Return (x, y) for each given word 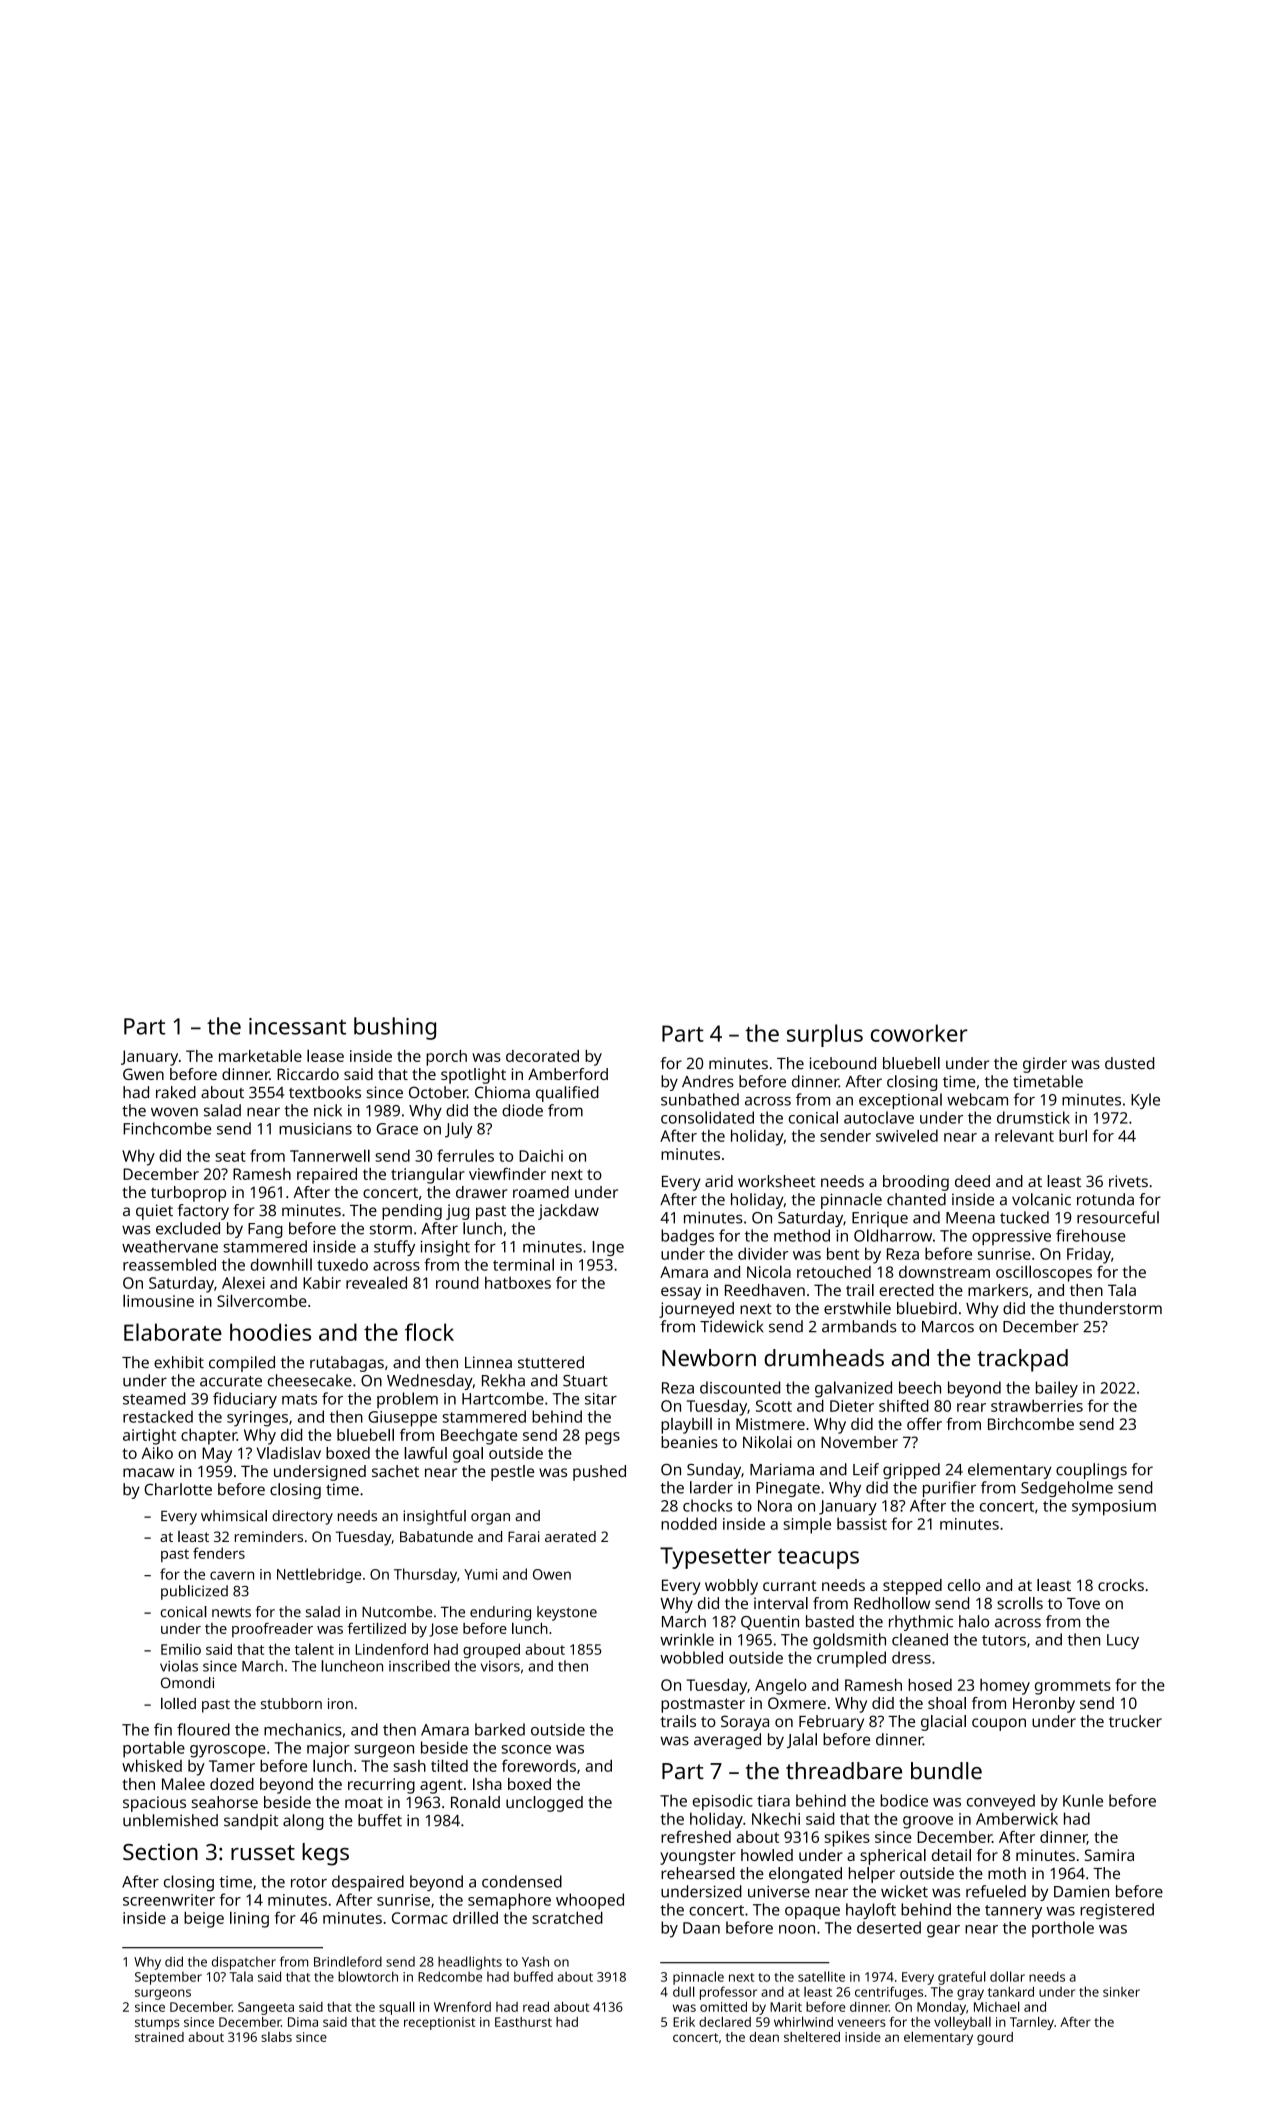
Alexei (243, 1283)
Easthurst (523, 2022)
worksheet (777, 1181)
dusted (1129, 1063)
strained (159, 2037)
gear (943, 1931)
